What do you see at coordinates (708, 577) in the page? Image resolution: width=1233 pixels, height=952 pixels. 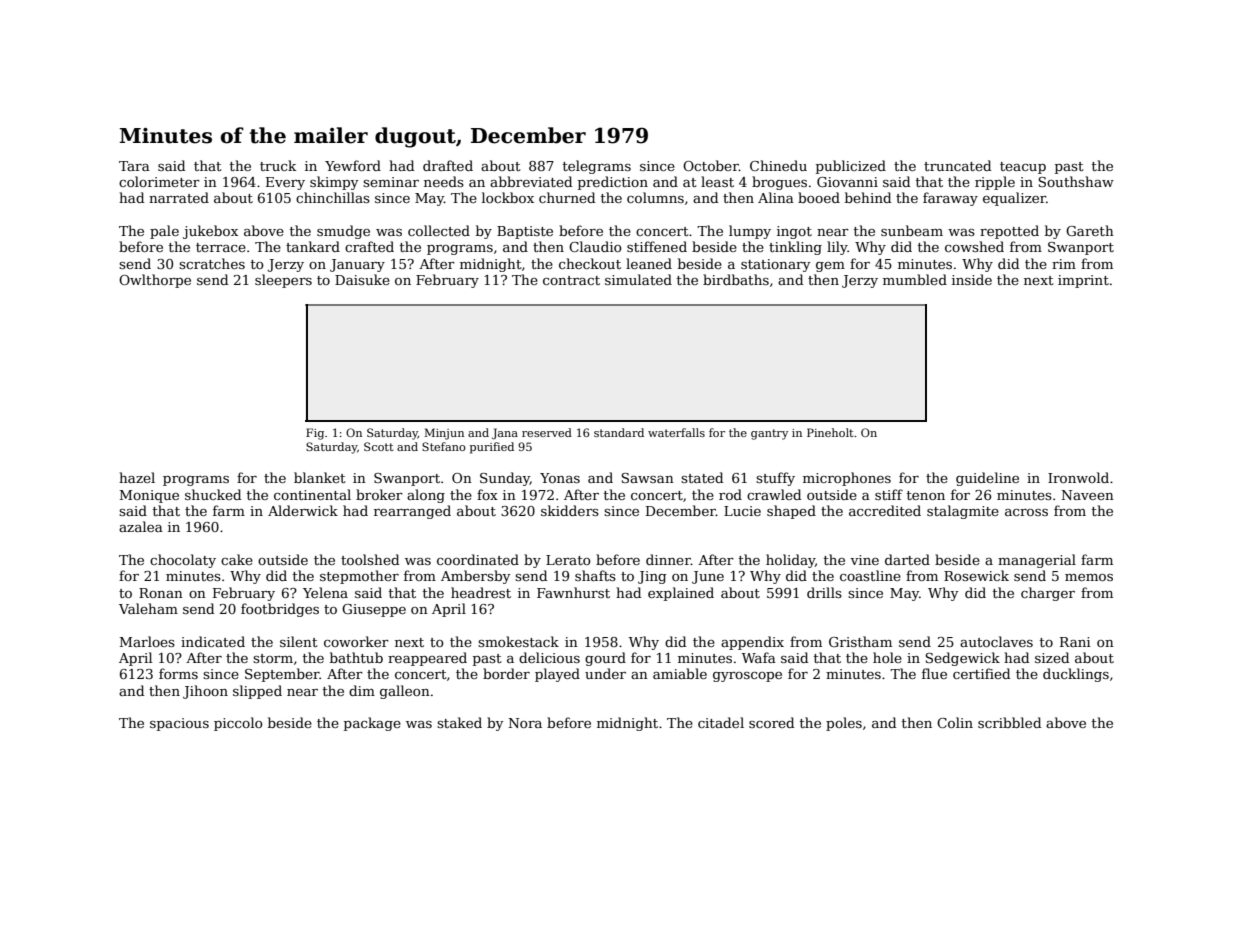 I see `June` at bounding box center [708, 577].
